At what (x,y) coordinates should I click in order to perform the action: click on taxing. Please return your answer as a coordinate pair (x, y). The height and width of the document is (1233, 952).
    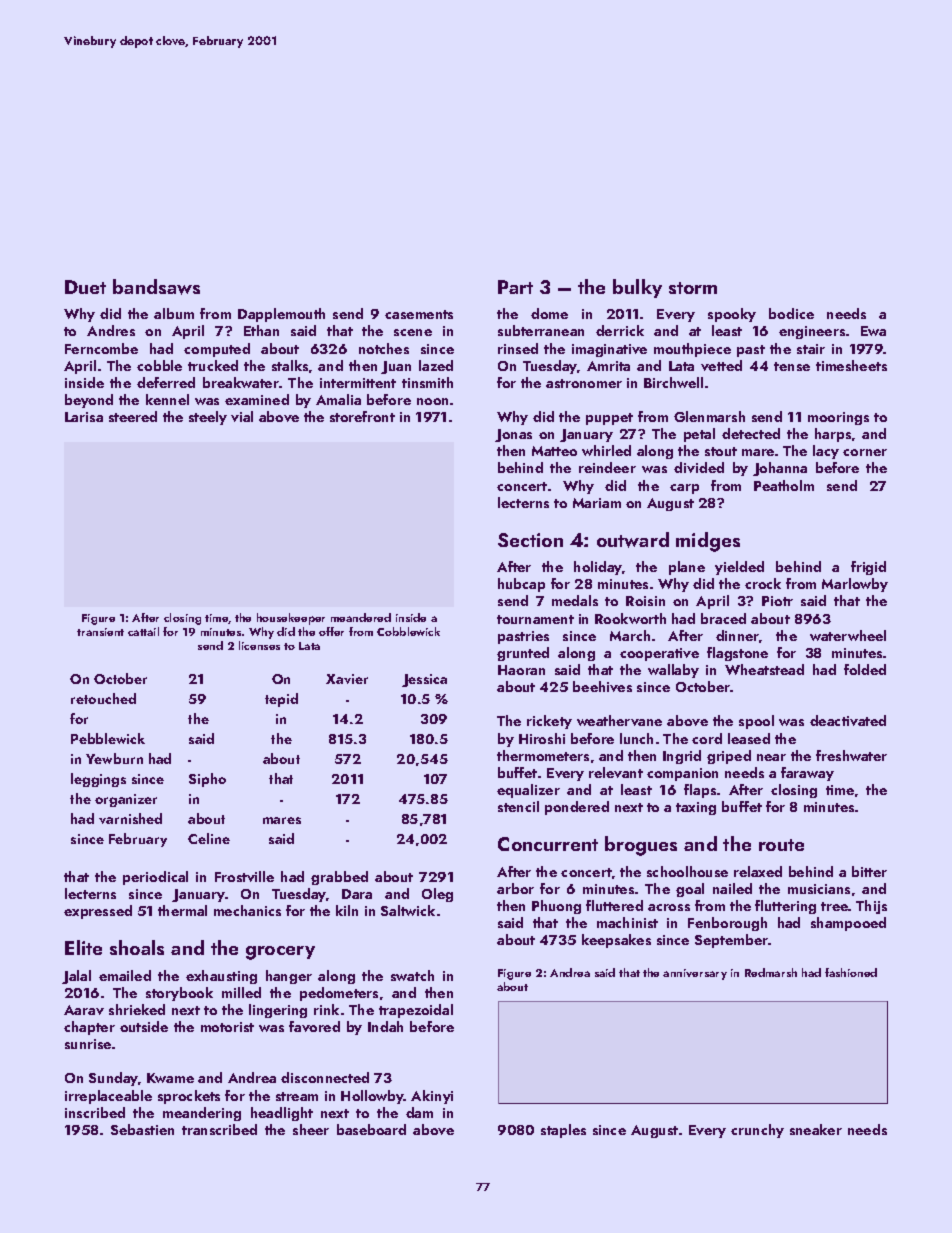
    Looking at the image, I should click on (696, 808).
